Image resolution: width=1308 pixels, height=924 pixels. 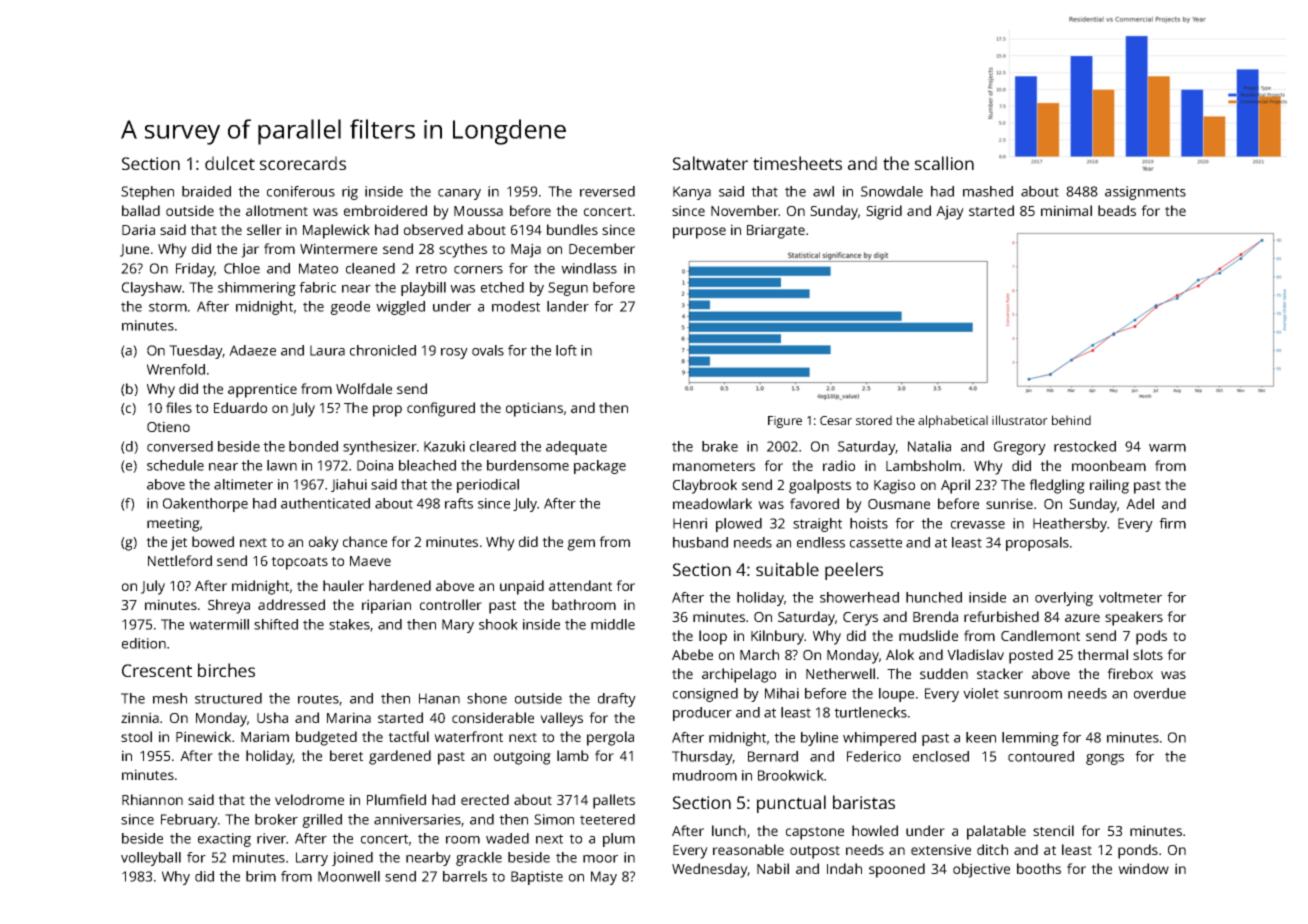 I want to click on Adel, so click(x=1140, y=503).
